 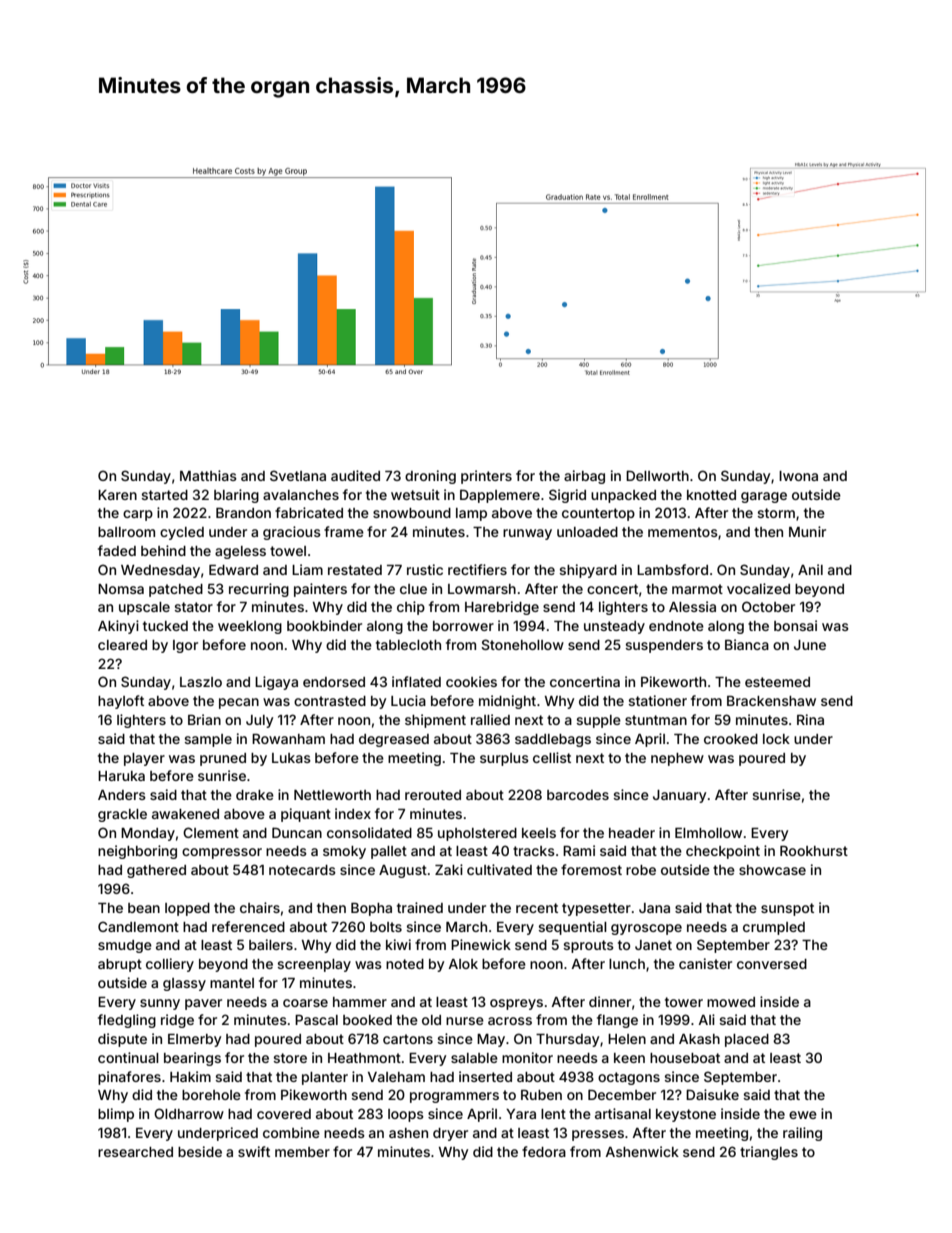 I want to click on endnote, so click(x=676, y=626).
